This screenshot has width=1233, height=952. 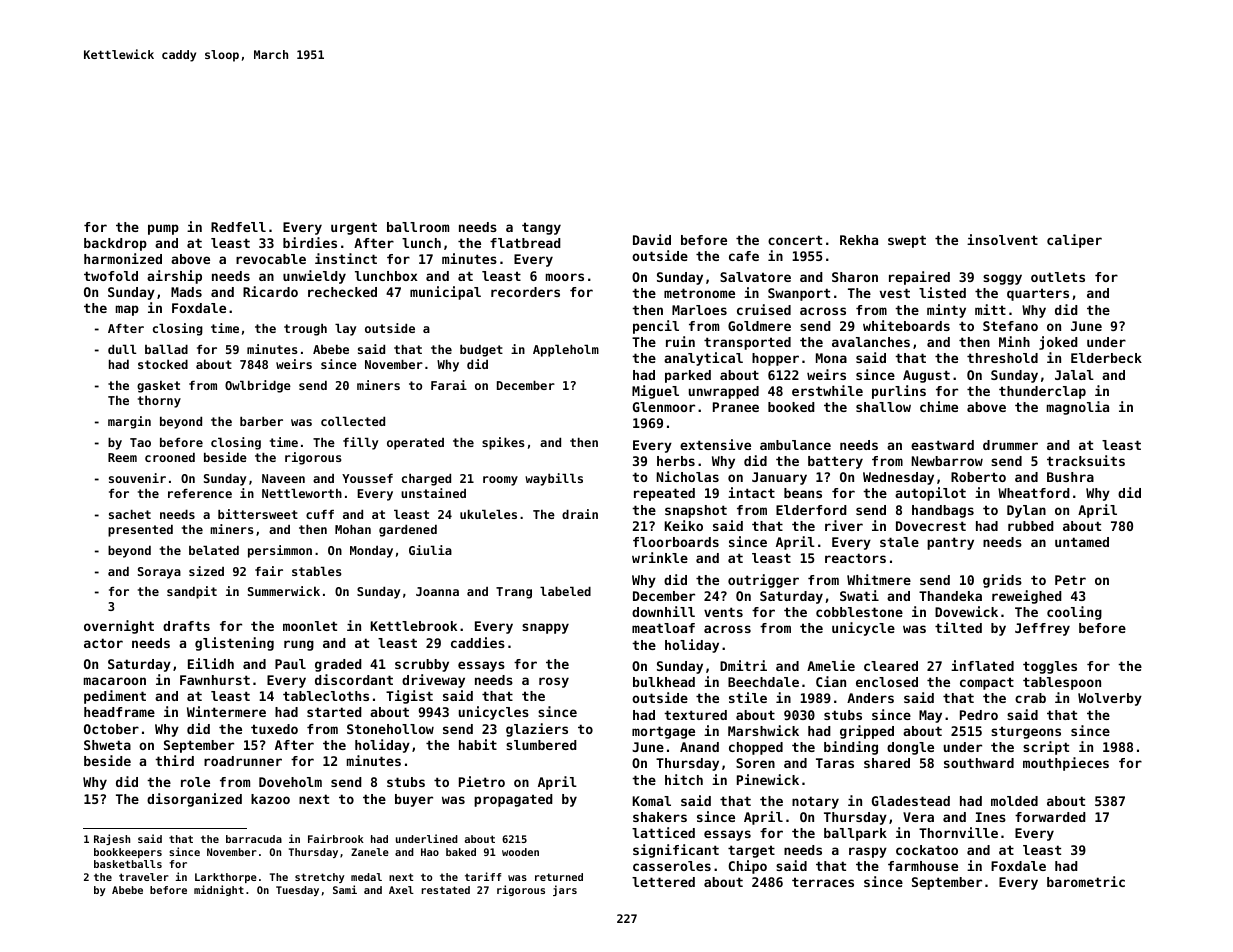 I want to click on sturgeons, so click(x=1026, y=732).
